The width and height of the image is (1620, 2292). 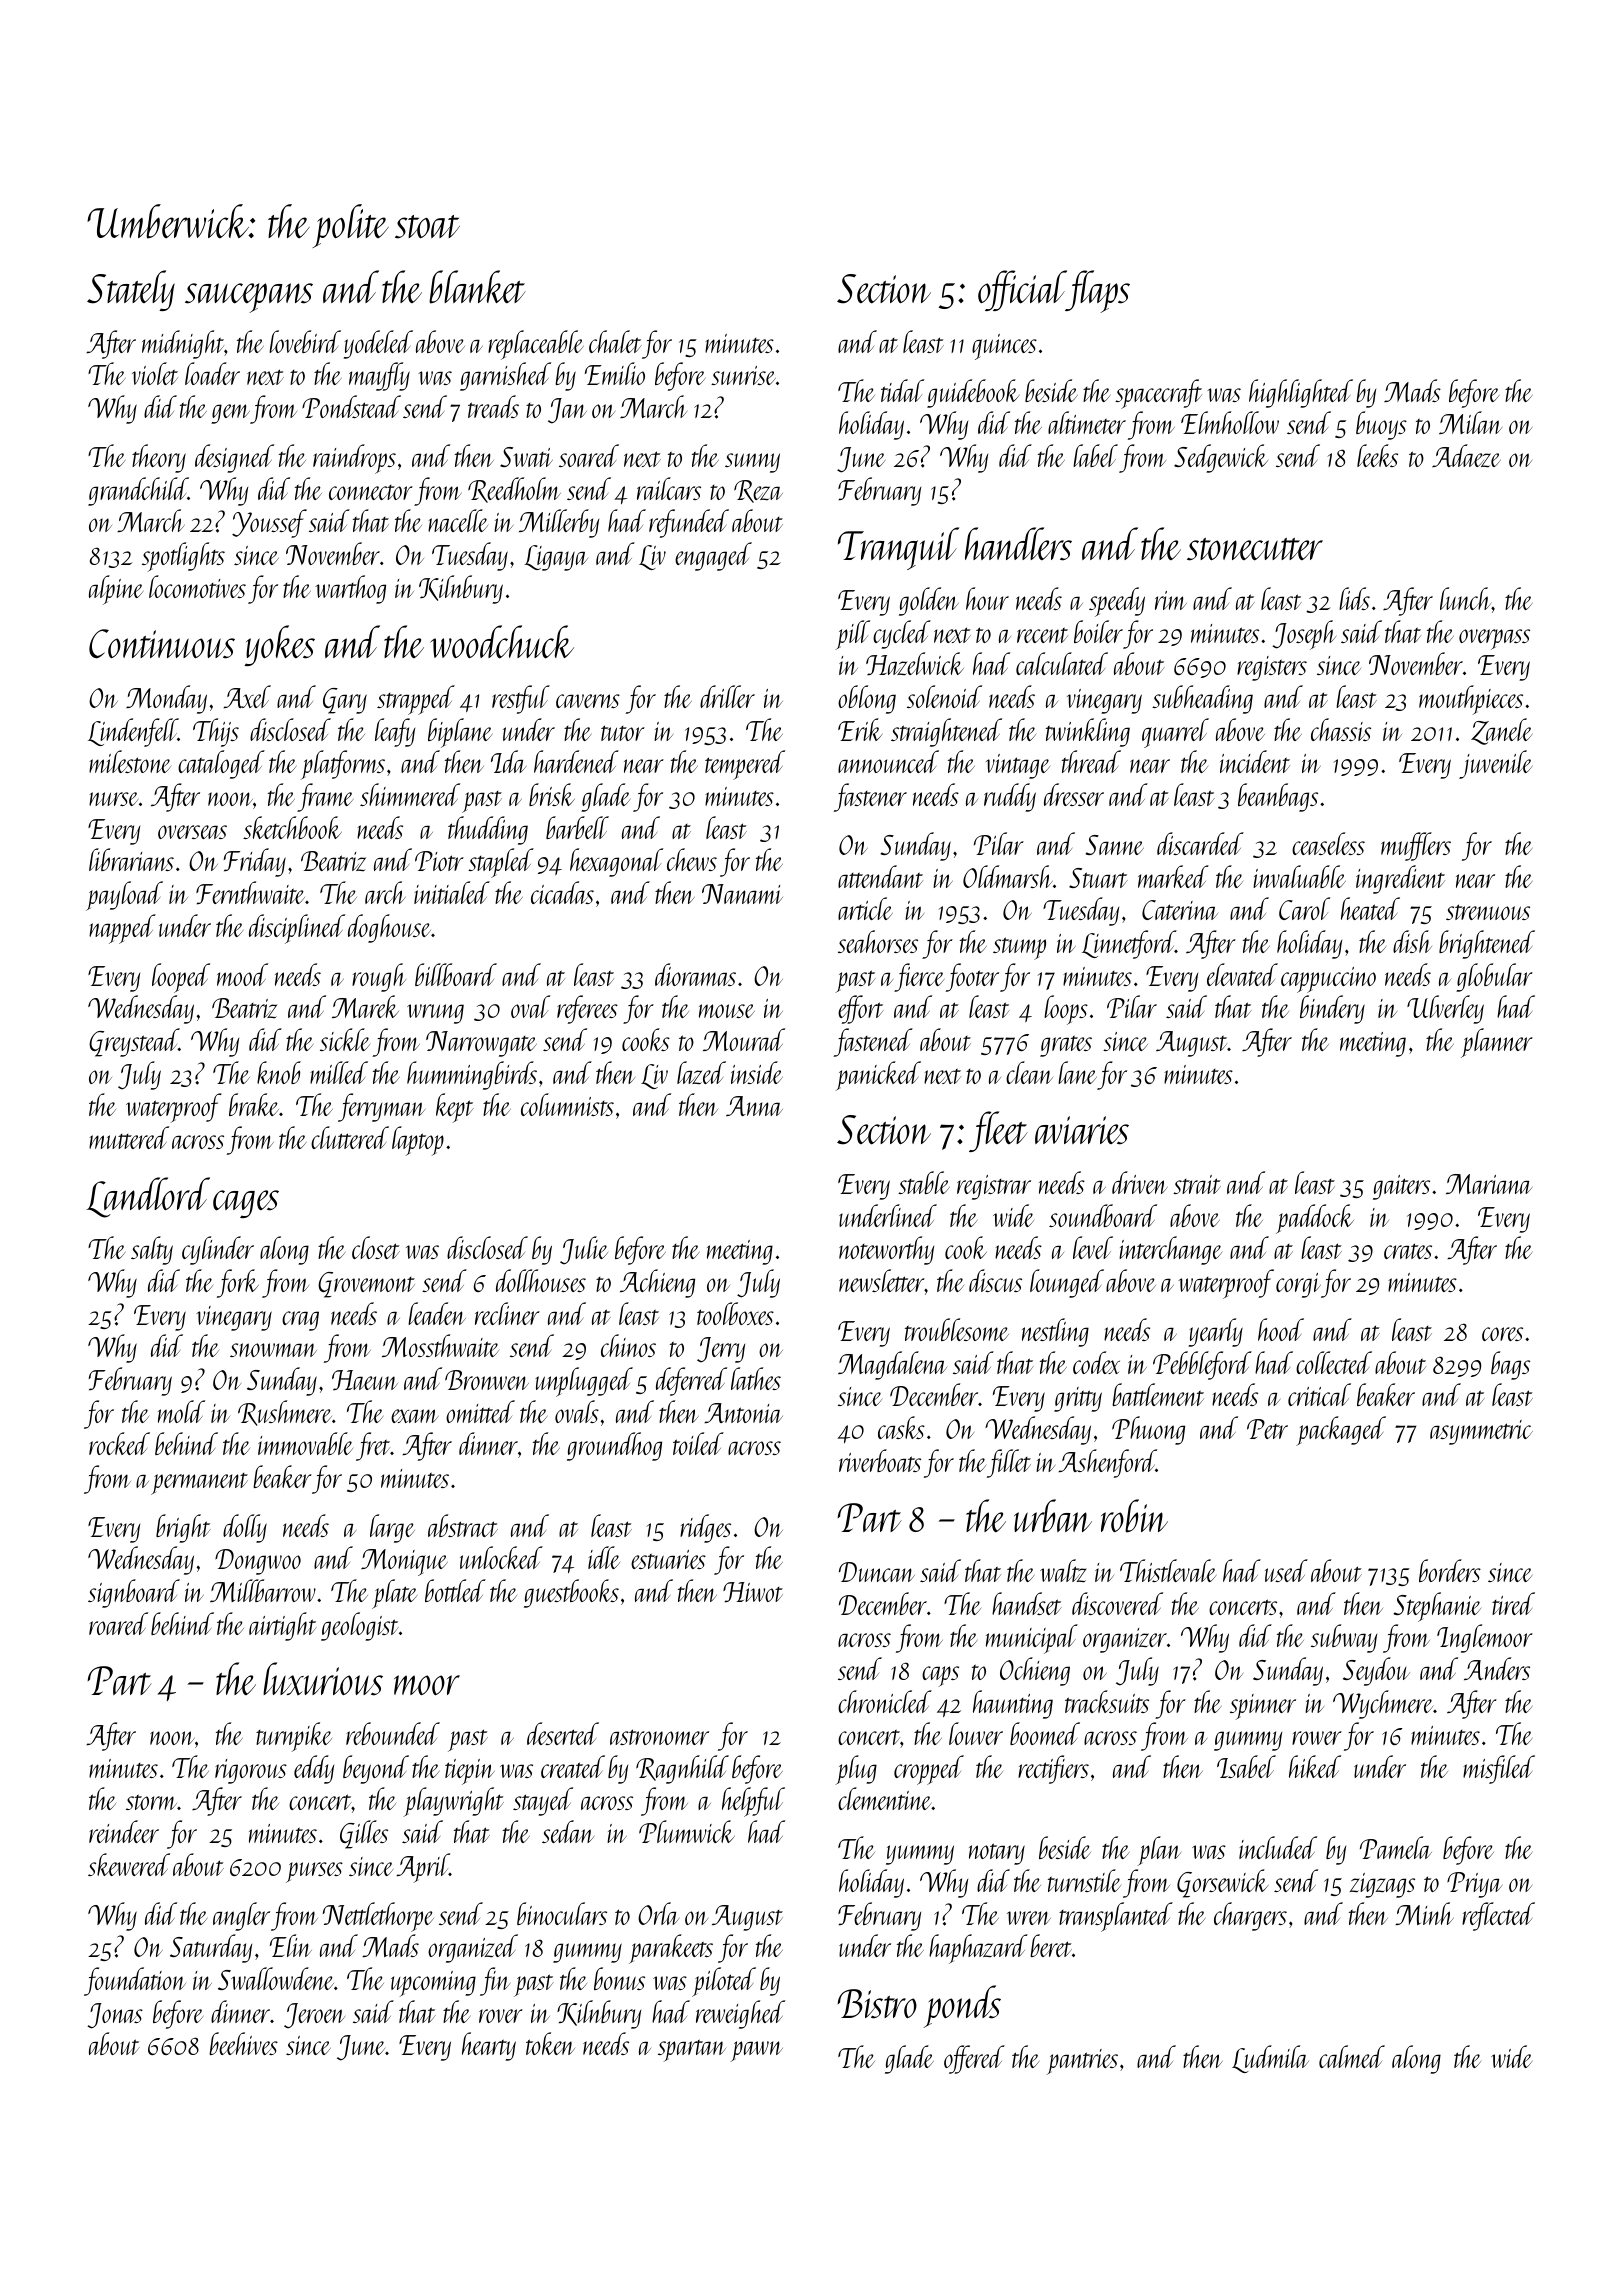 What do you see at coordinates (521, 699) in the image?
I see `restful` at bounding box center [521, 699].
